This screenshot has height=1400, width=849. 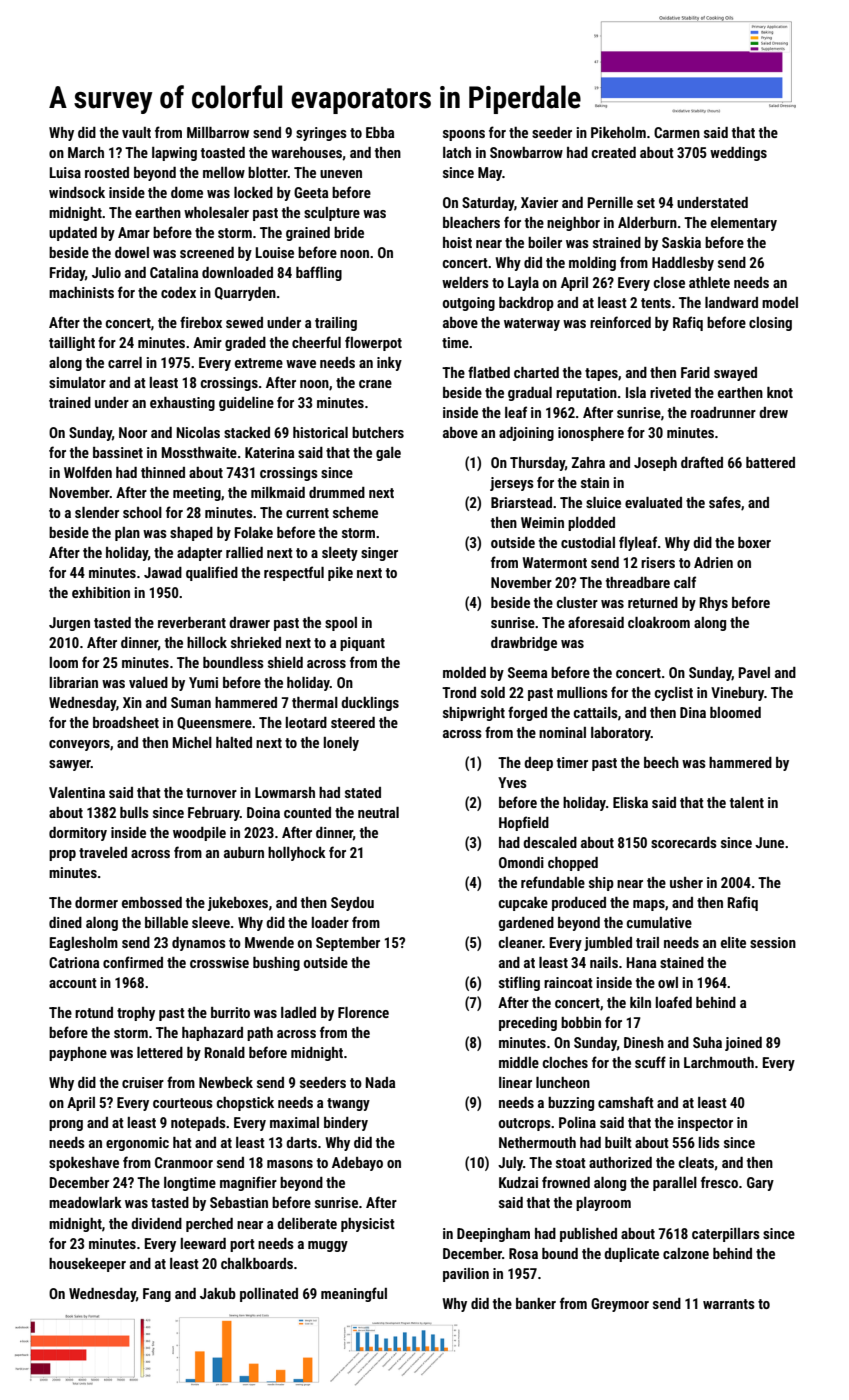 I want to click on librarian, so click(x=74, y=682).
